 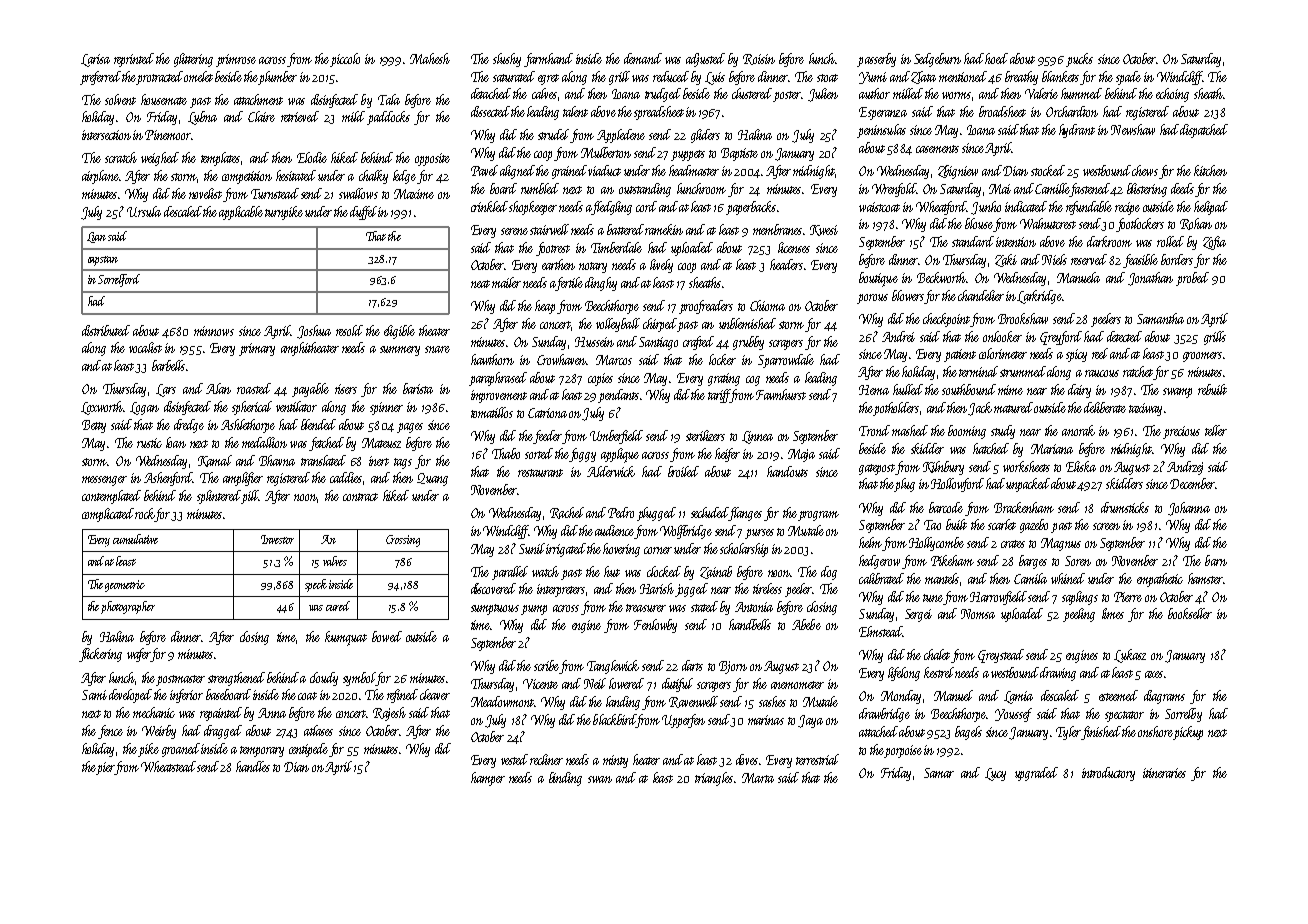 What do you see at coordinates (567, 513) in the page?
I see `Rachel` at bounding box center [567, 513].
